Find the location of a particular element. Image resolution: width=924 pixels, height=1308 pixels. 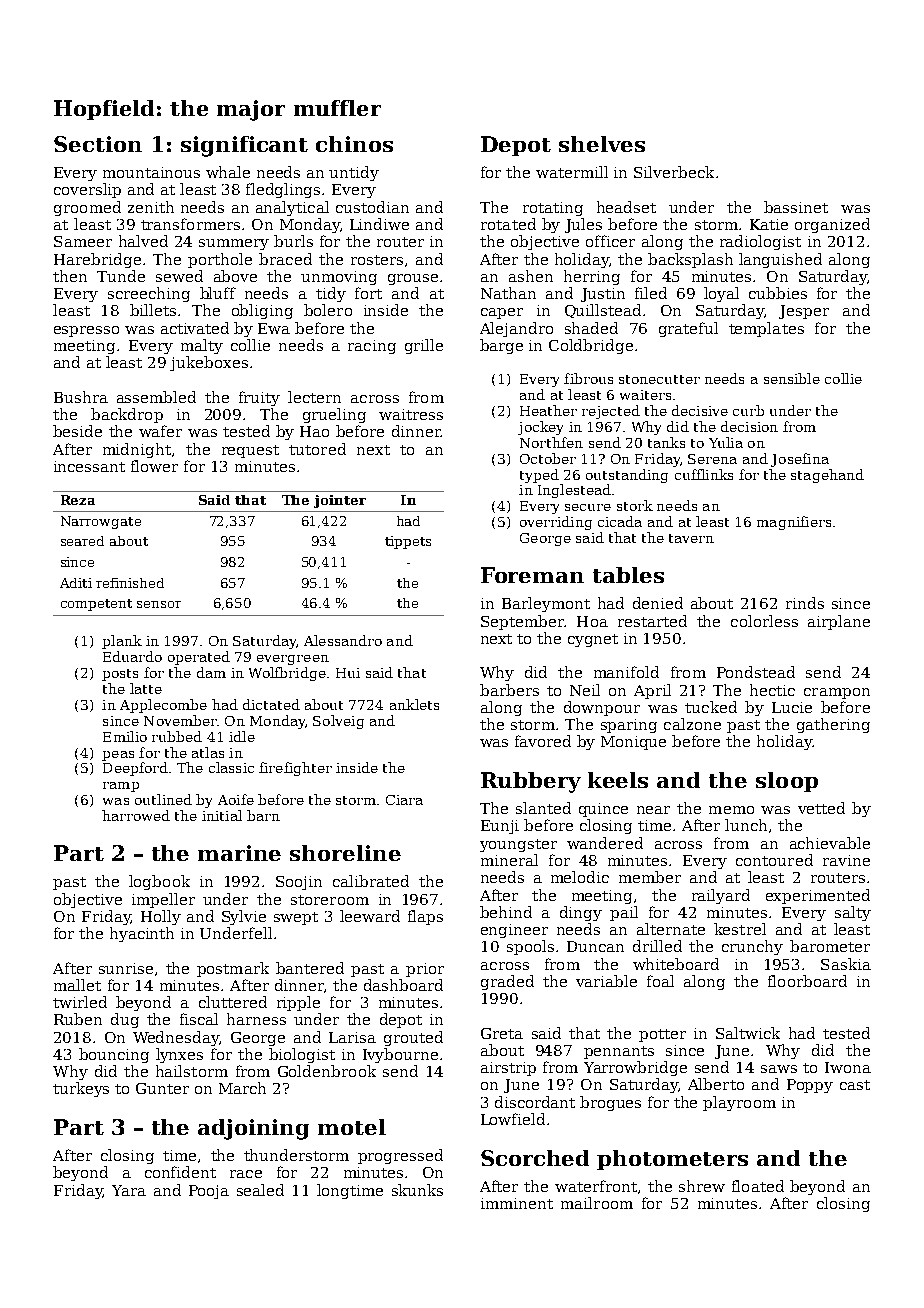

Larisa is located at coordinates (352, 1037).
